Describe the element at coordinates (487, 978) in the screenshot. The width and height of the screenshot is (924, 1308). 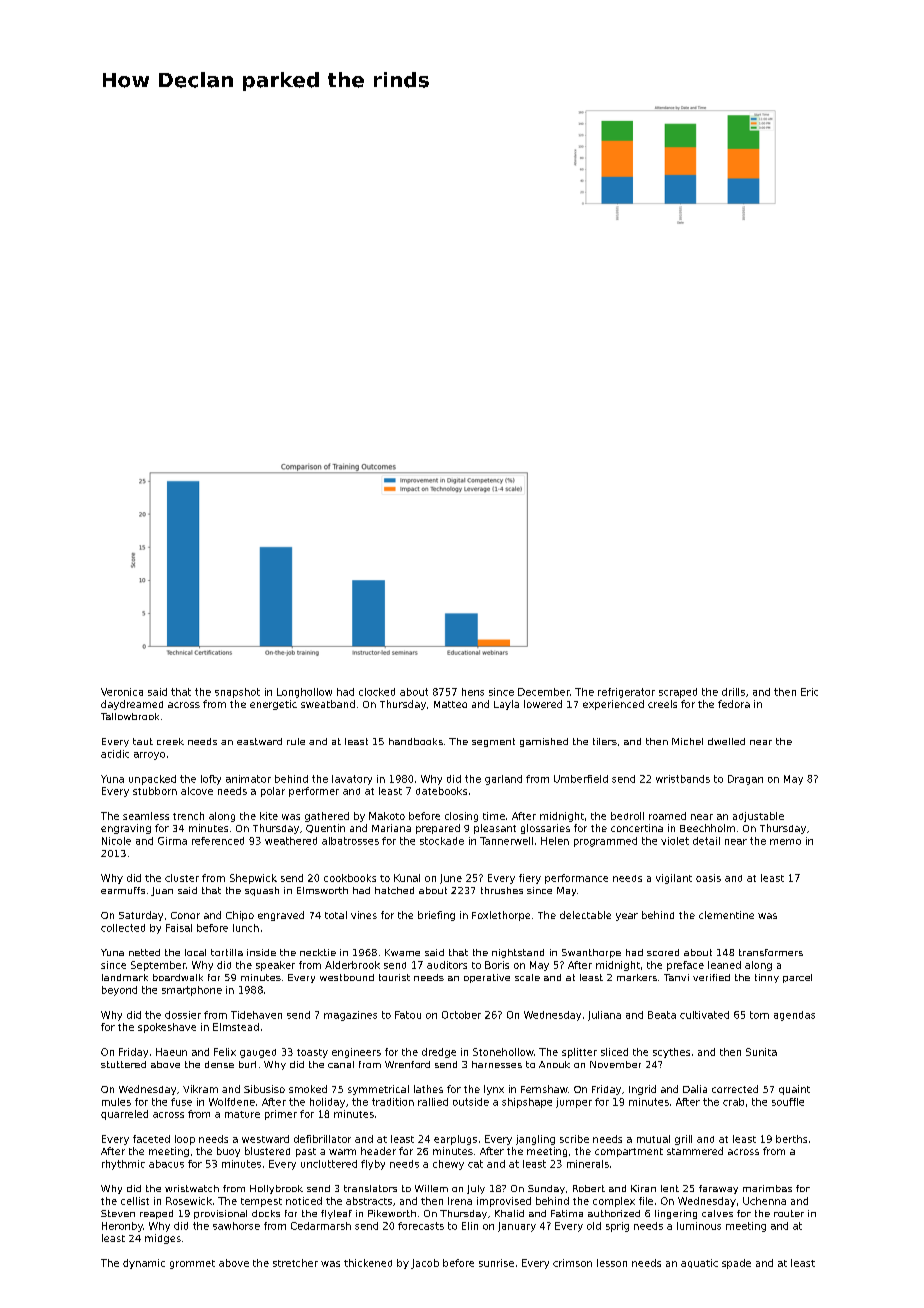
I see `operative` at that location.
